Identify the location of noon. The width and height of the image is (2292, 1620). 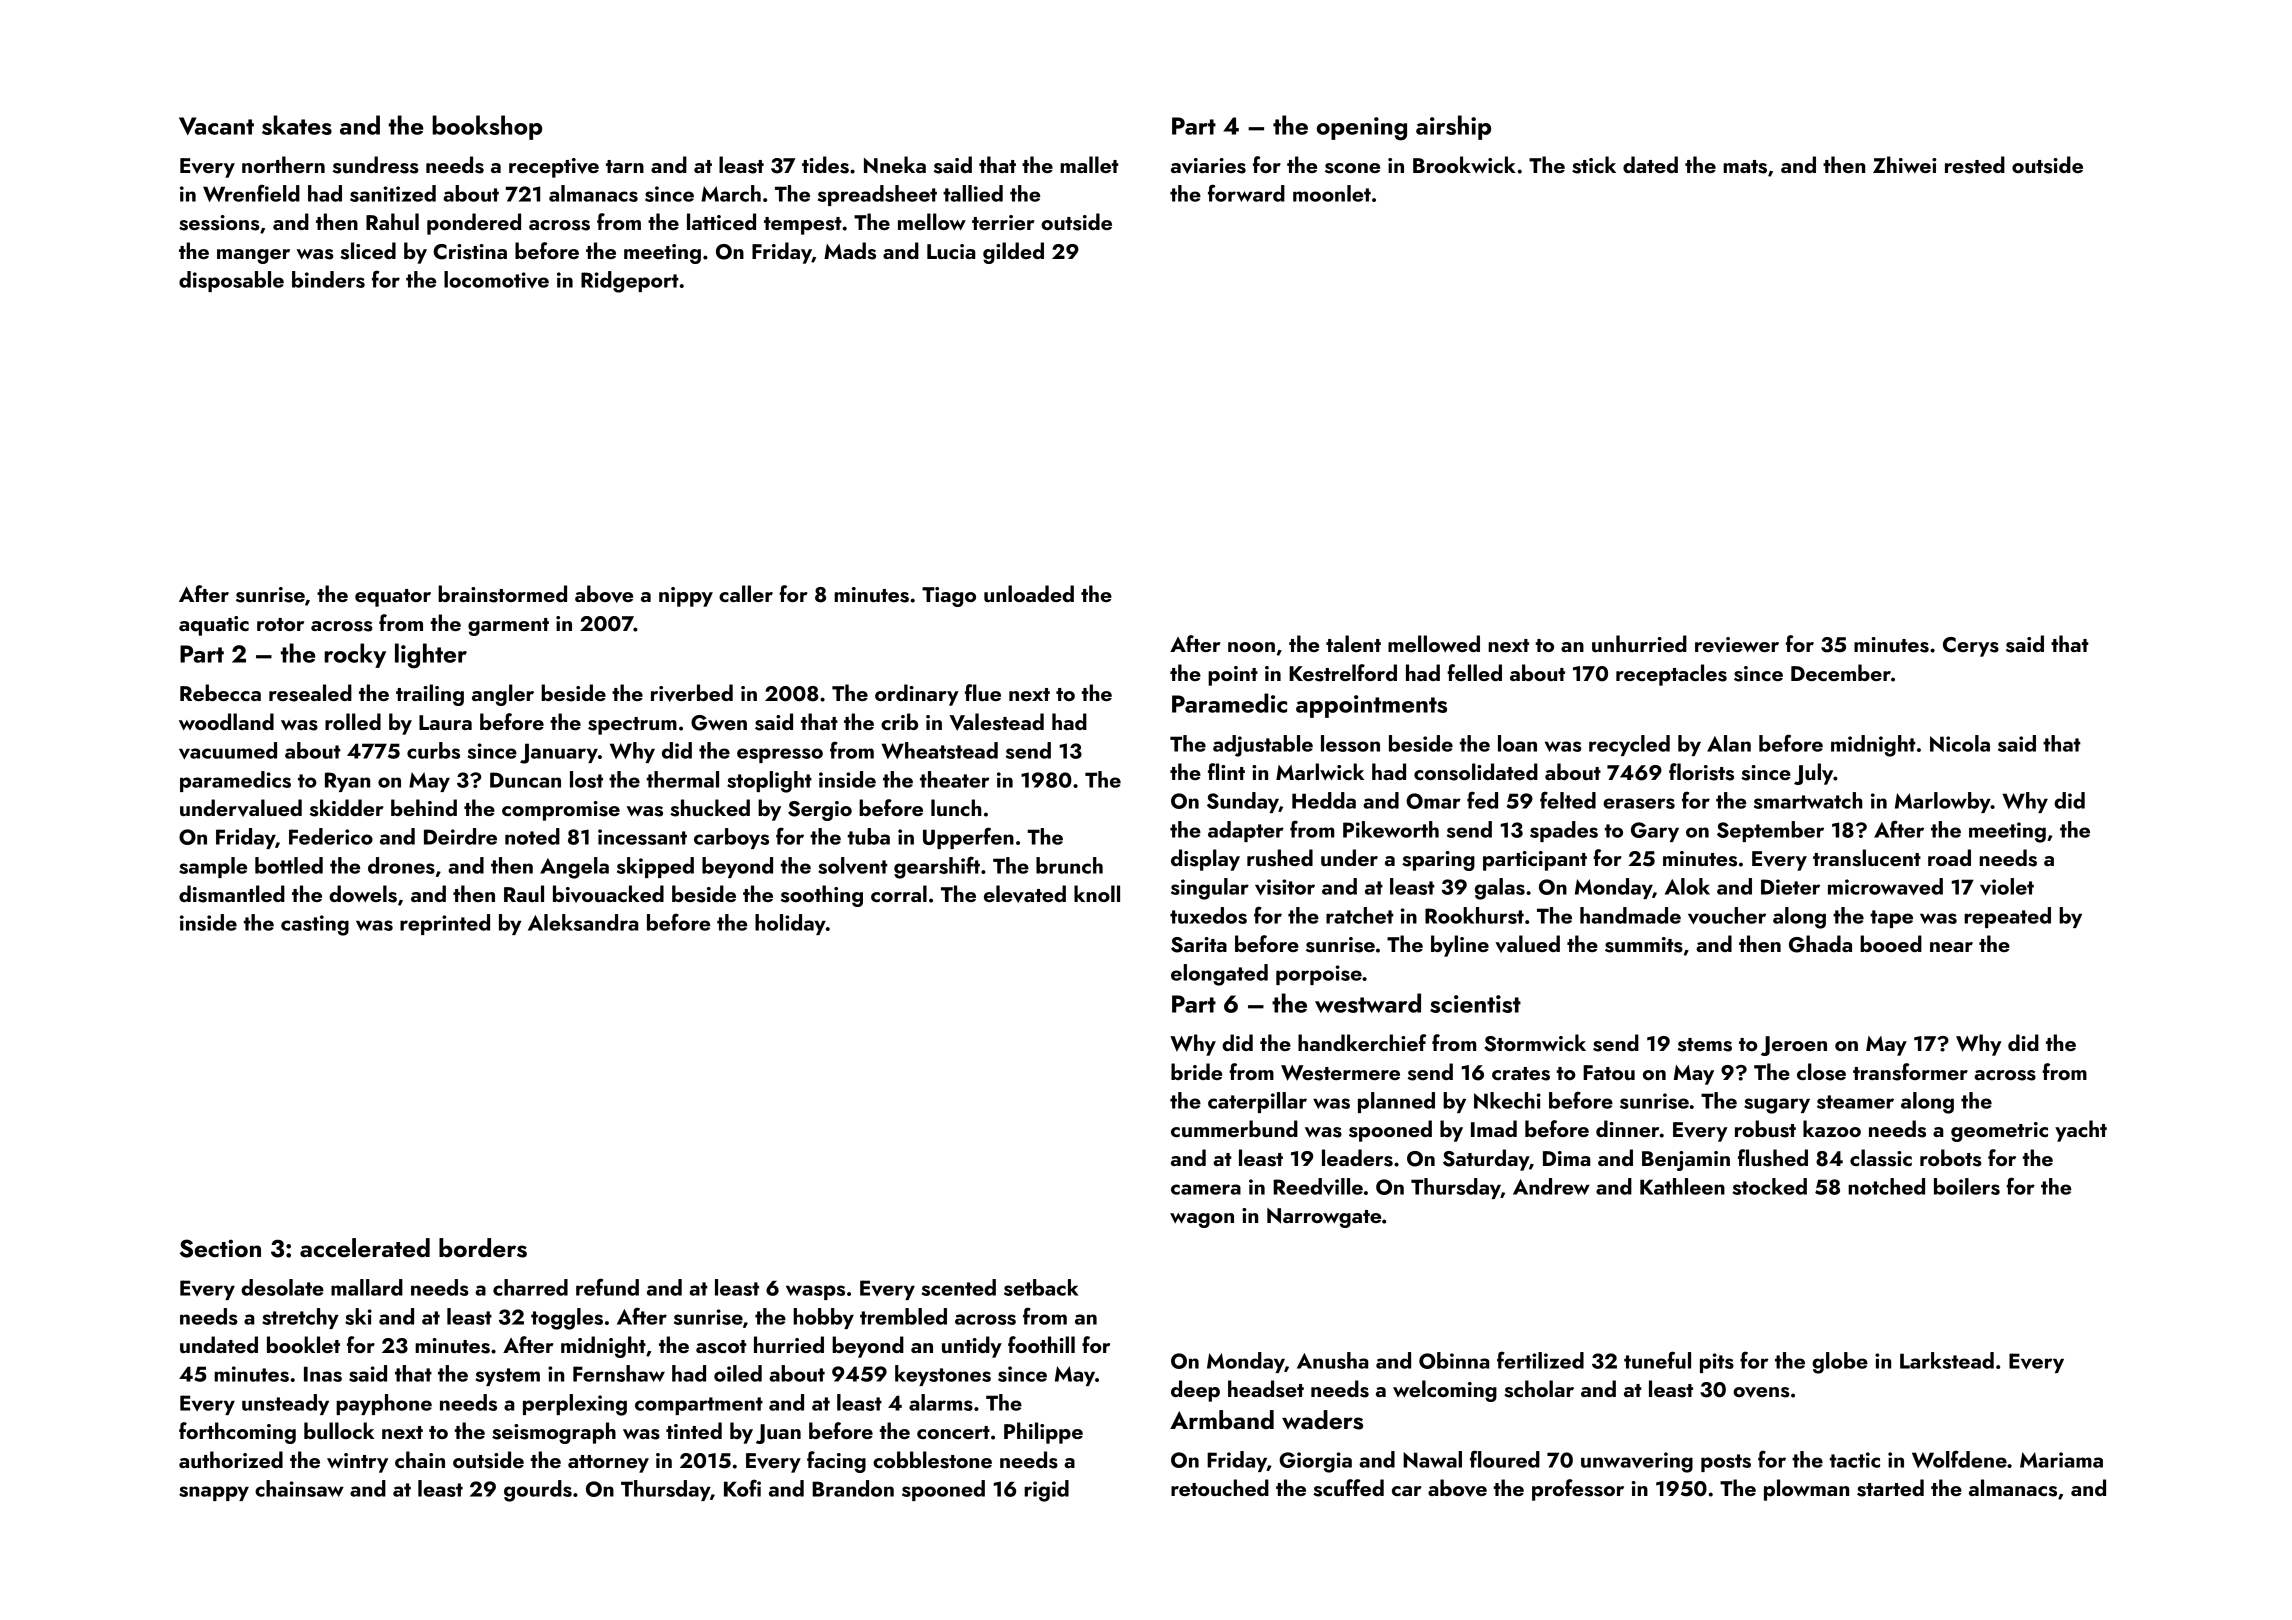
(1251, 647).
